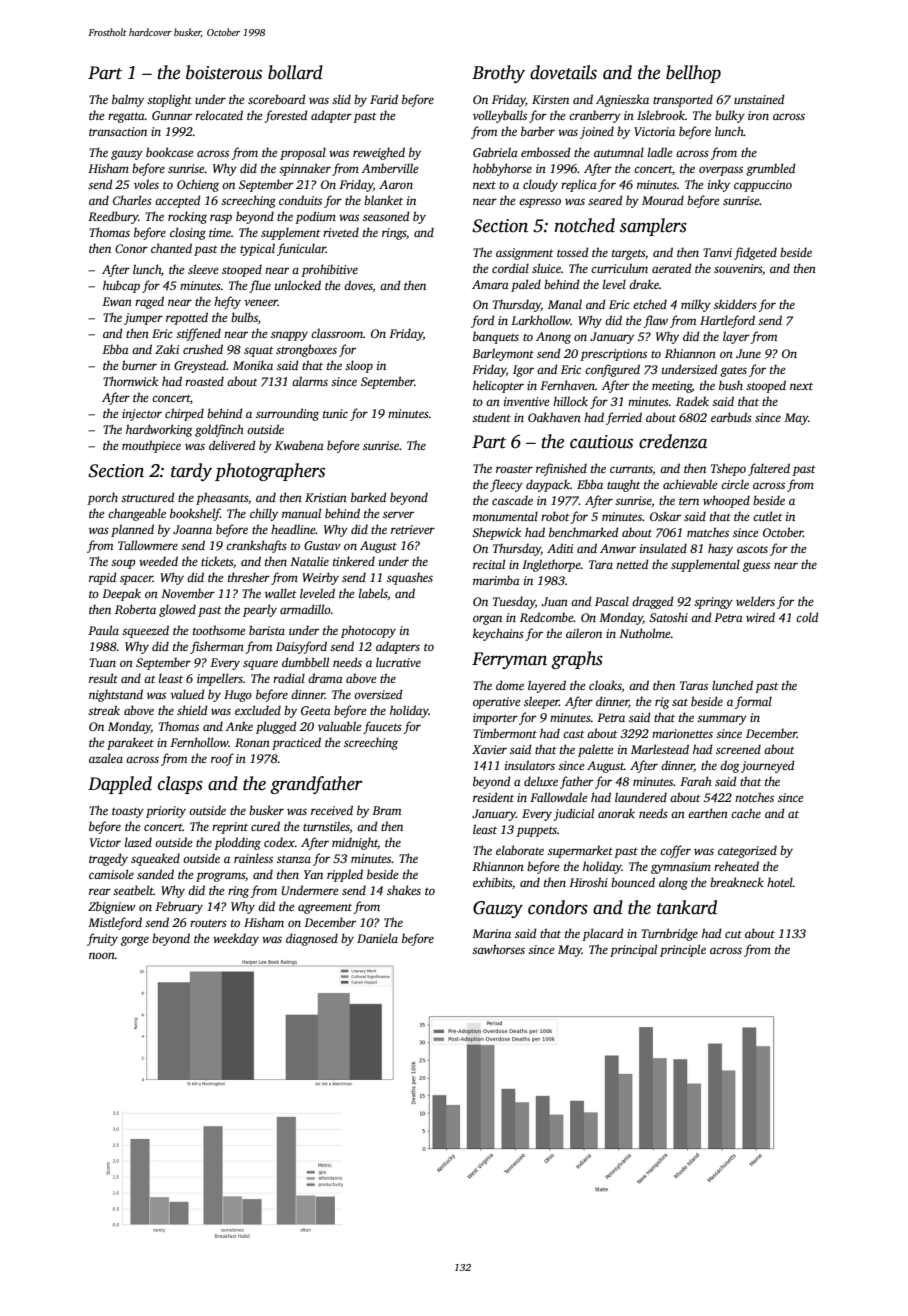  Describe the element at coordinates (496, 533) in the screenshot. I see `Shepwick` at that location.
